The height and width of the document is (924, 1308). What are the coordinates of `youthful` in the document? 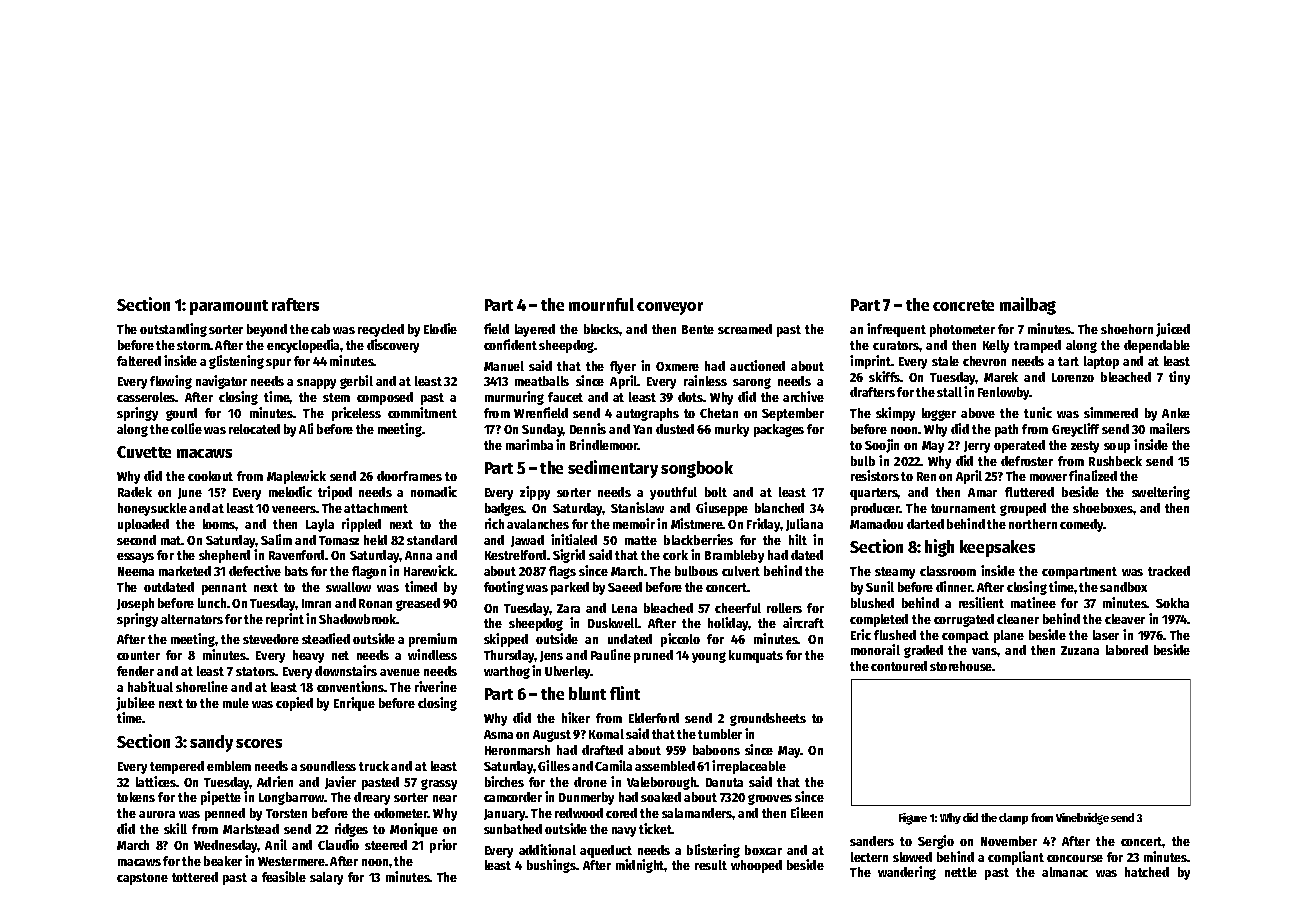 It's located at (673, 493).
